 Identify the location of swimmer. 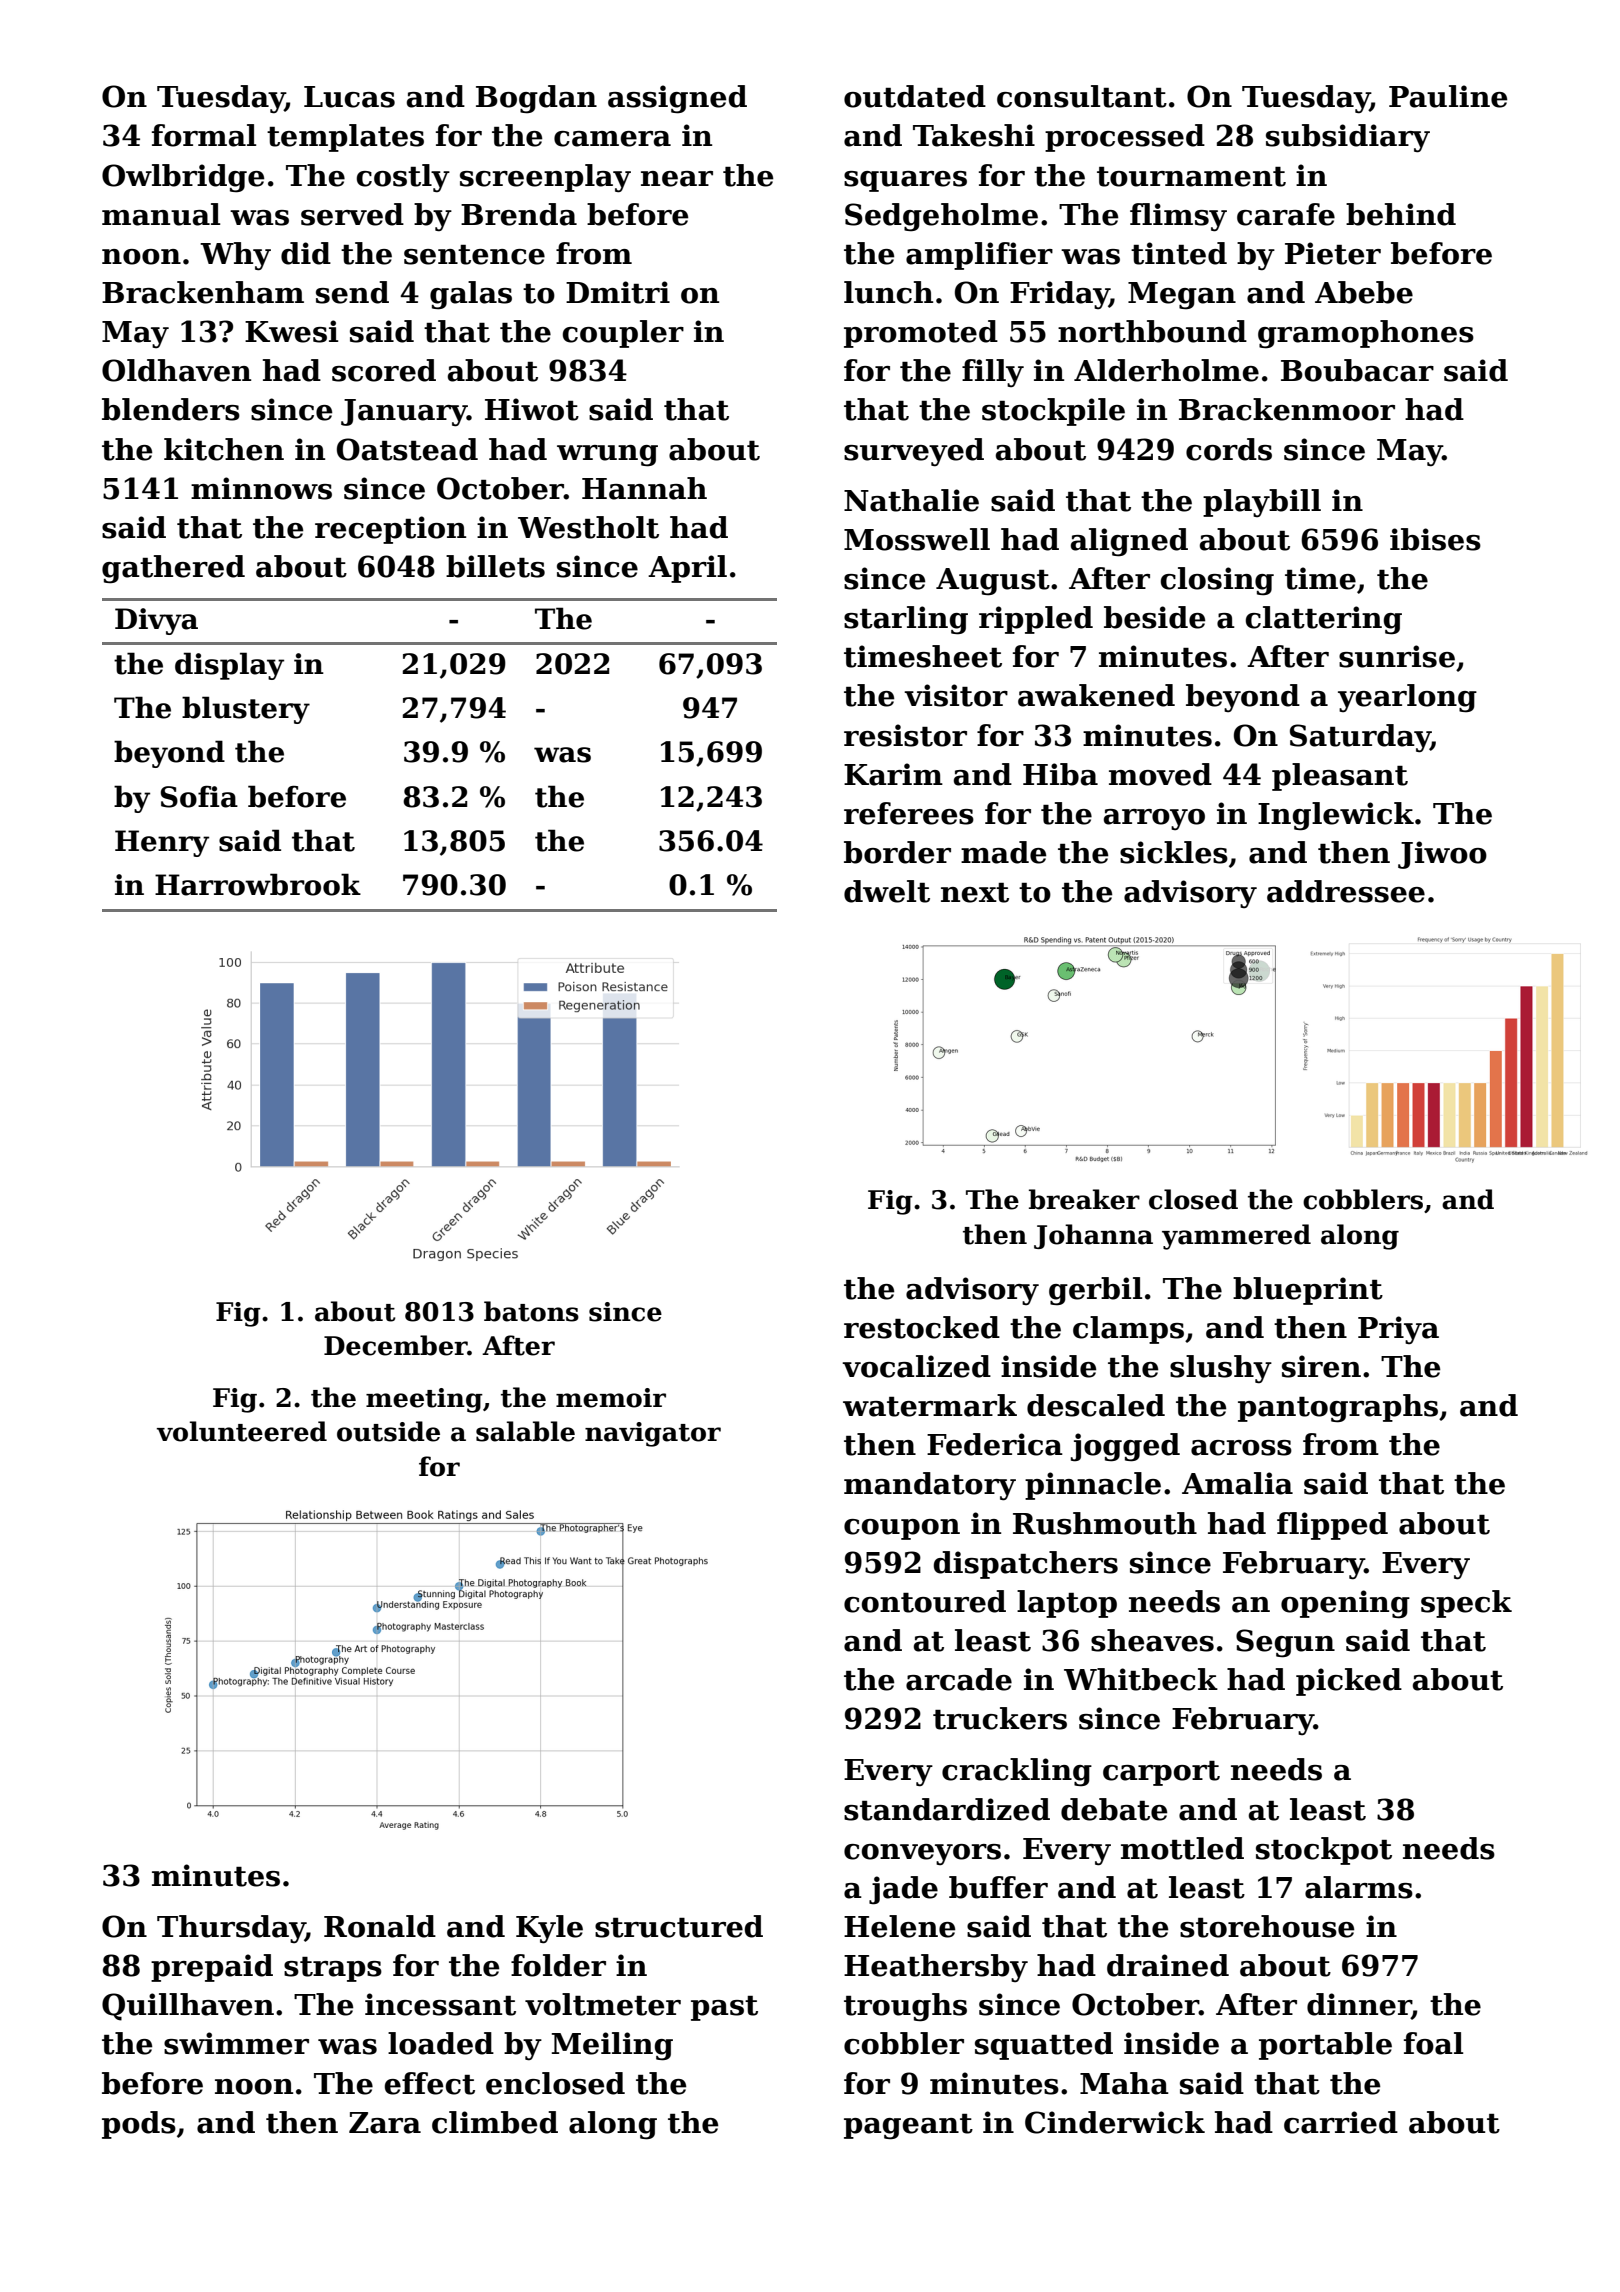
(236, 2043).
